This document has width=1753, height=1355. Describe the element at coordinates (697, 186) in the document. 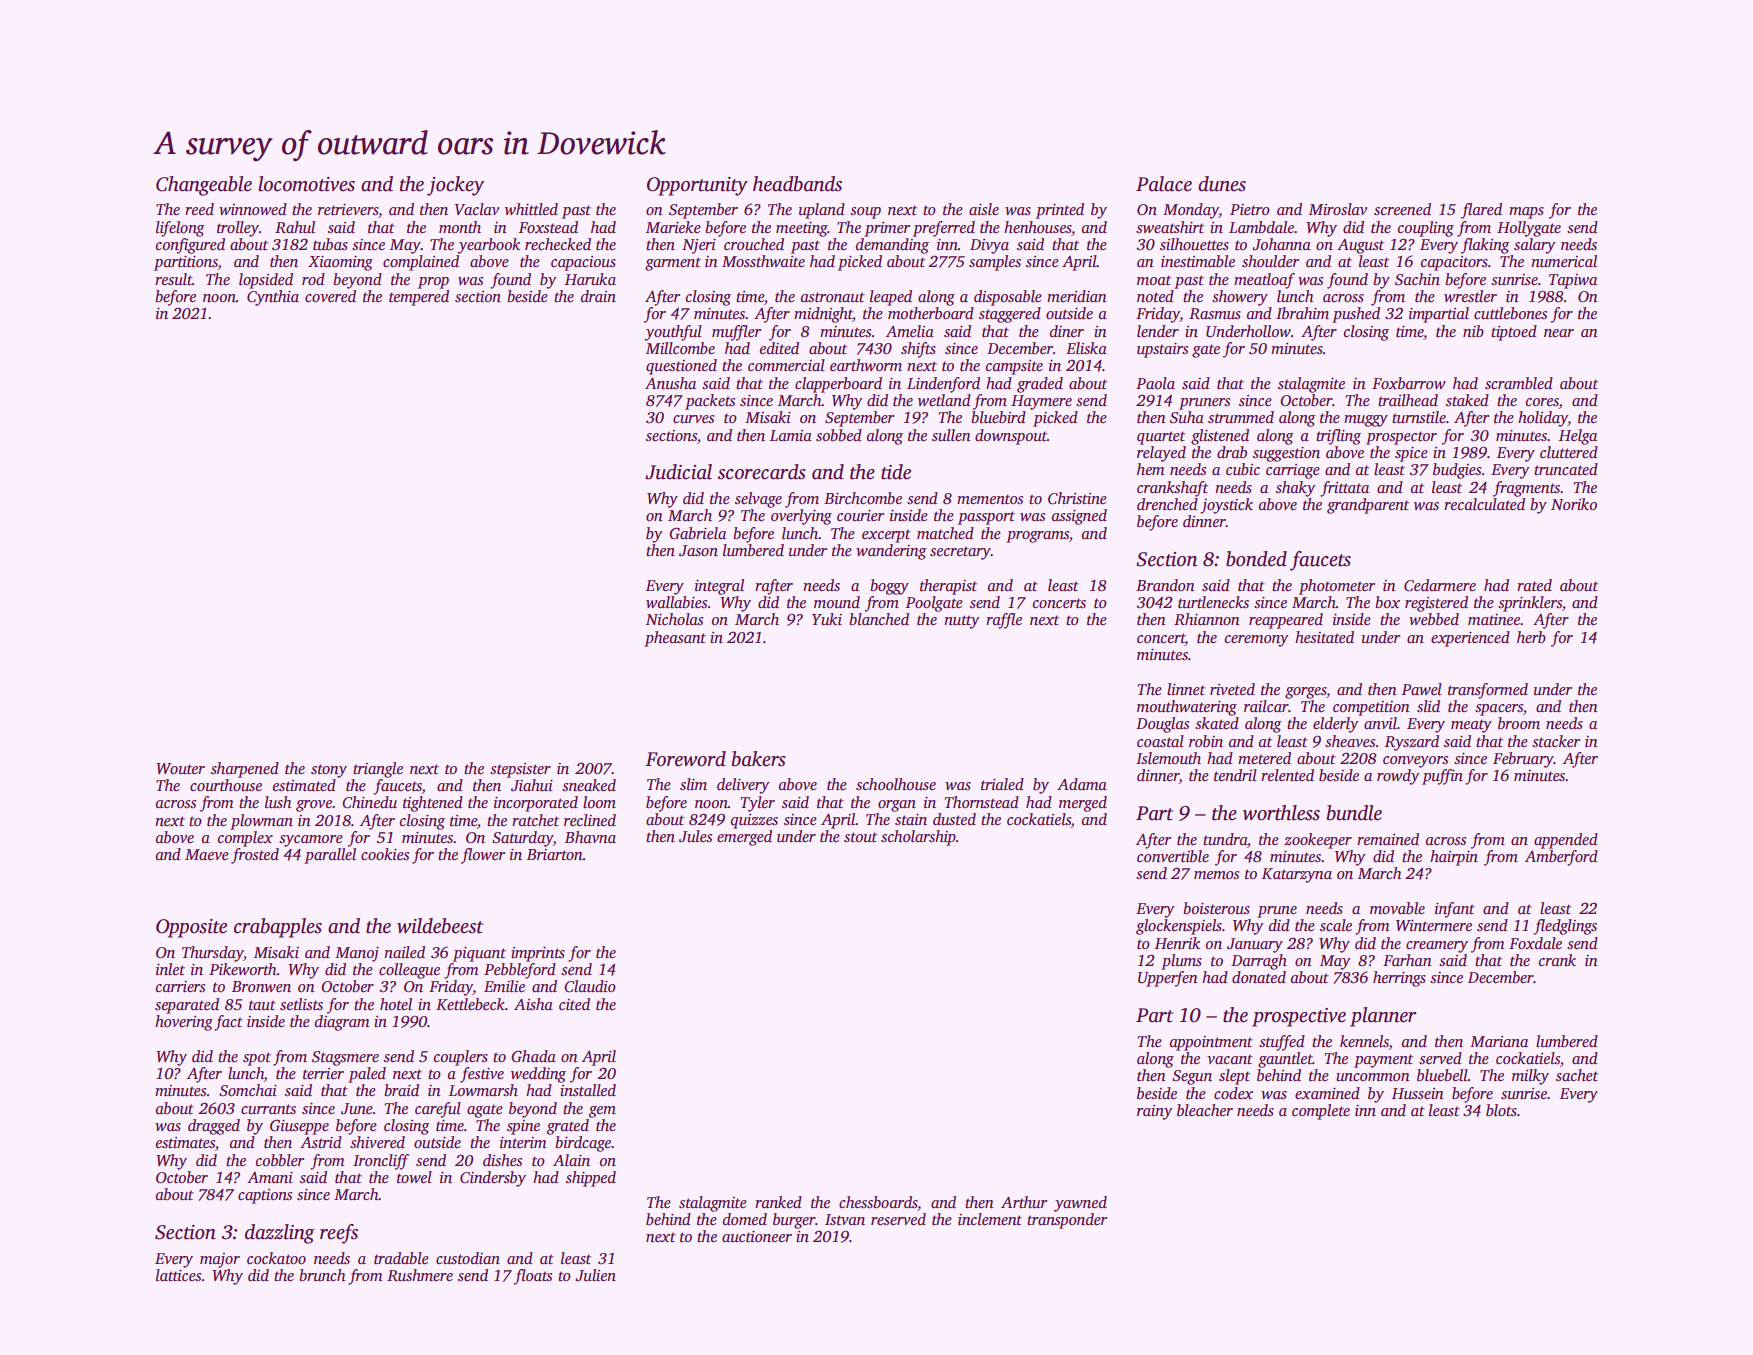

I see `Opportunity` at that location.
